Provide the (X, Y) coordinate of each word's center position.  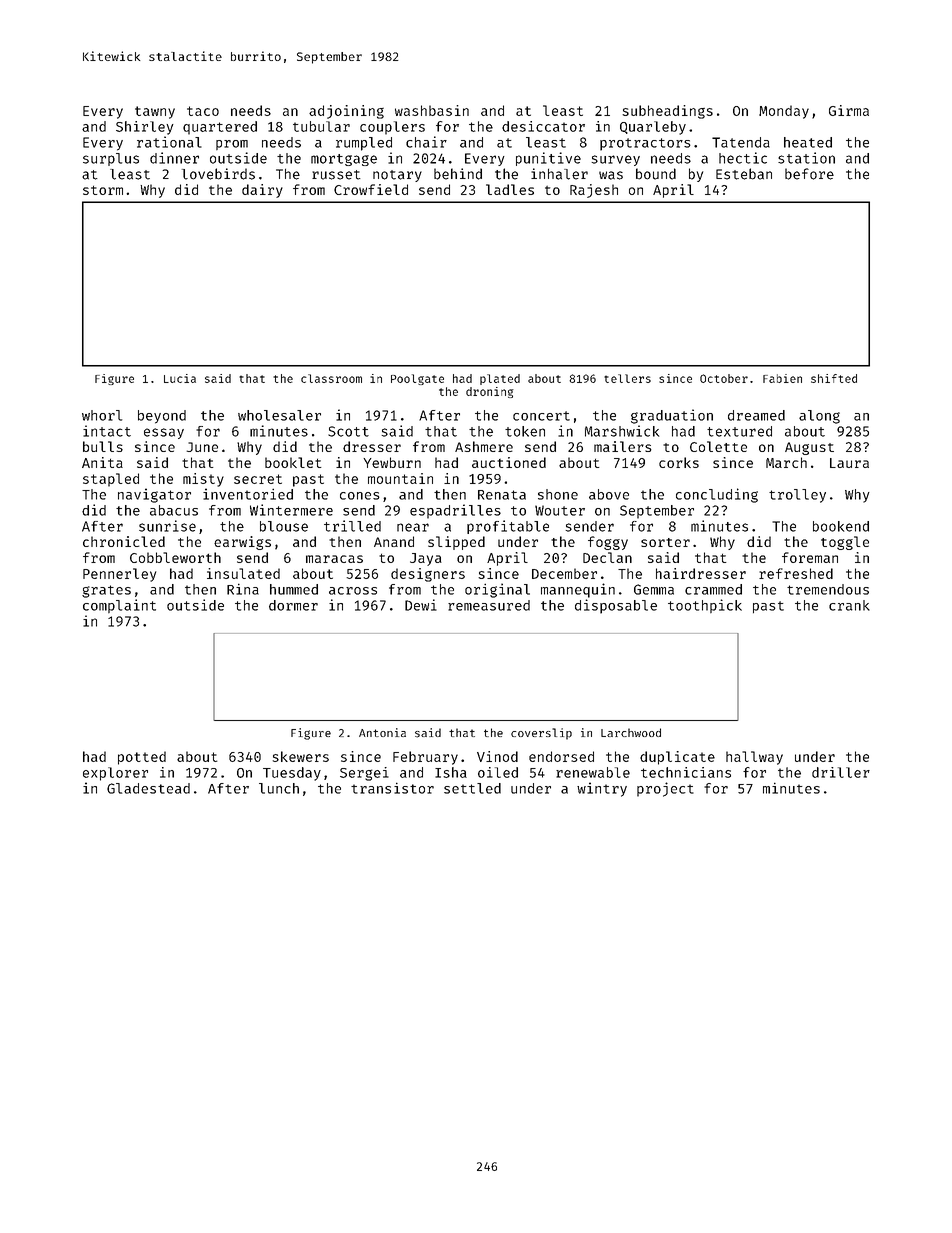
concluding (717, 495)
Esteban (744, 174)
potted (142, 758)
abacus (174, 510)
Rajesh (594, 191)
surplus (111, 159)
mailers (623, 446)
